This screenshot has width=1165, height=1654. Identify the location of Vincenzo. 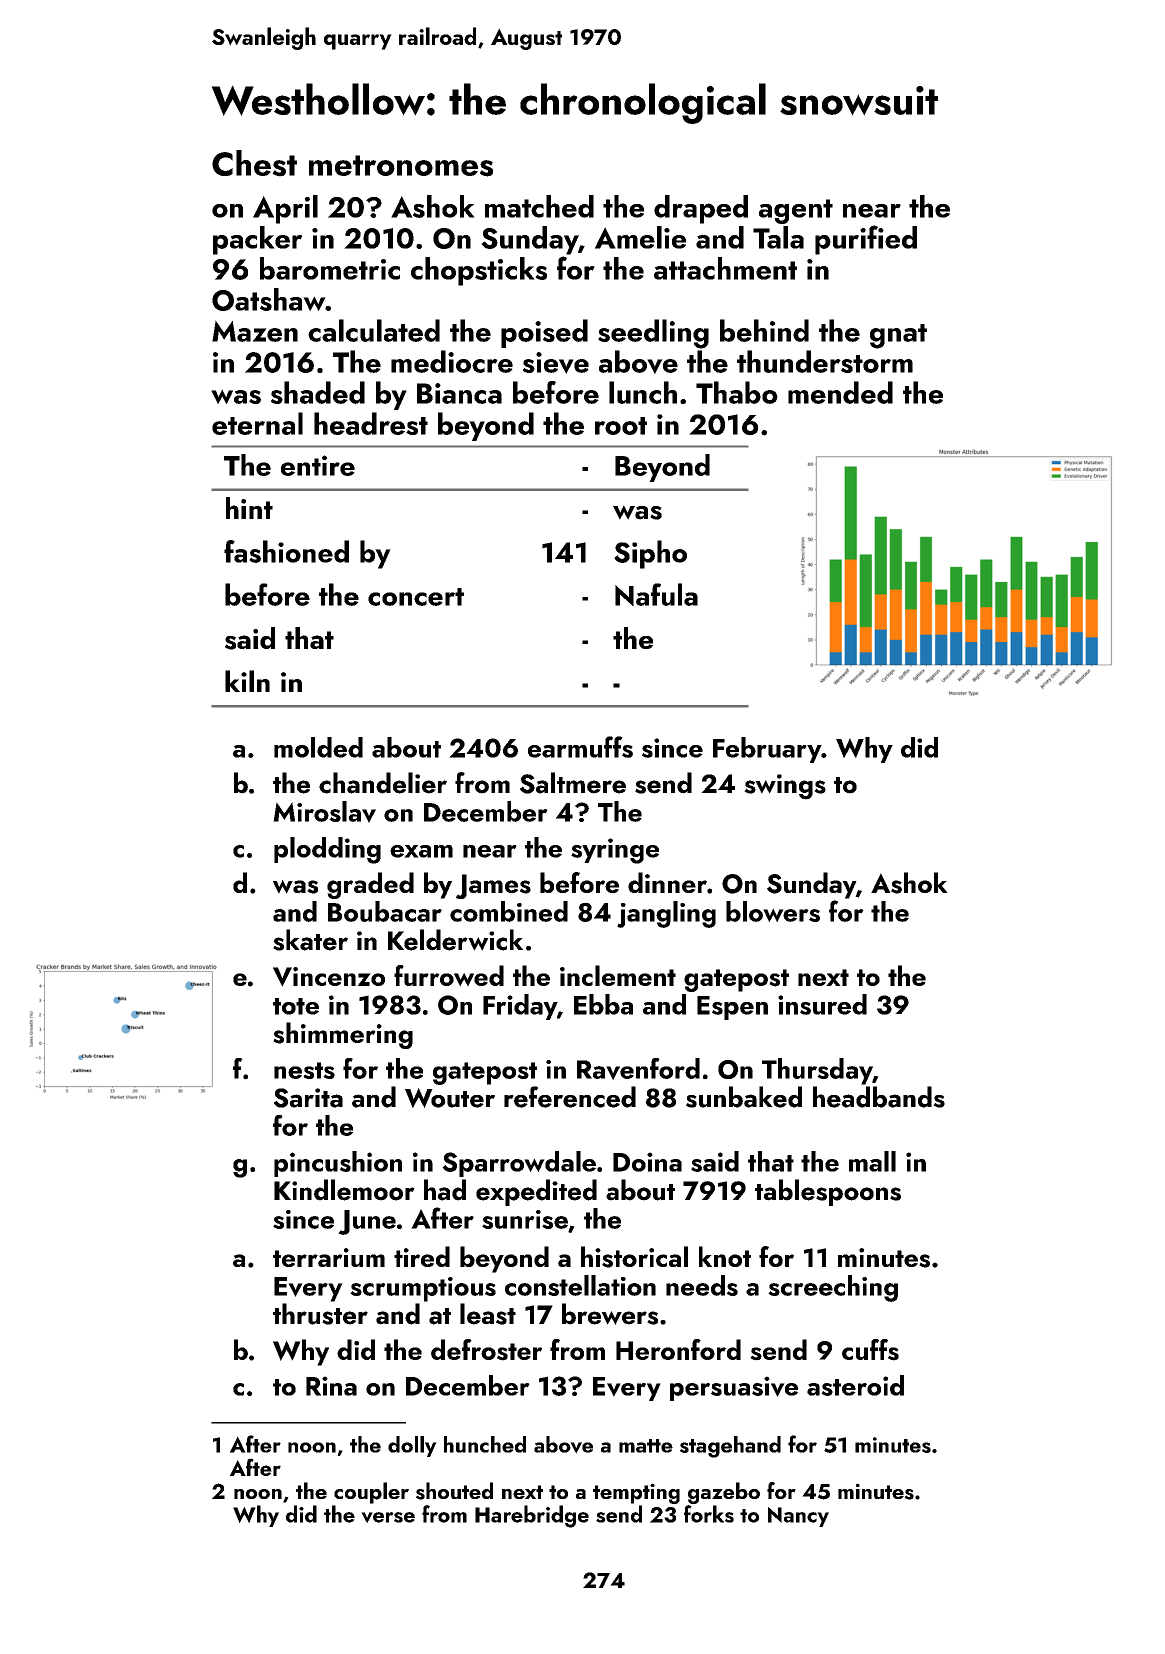
(329, 977).
